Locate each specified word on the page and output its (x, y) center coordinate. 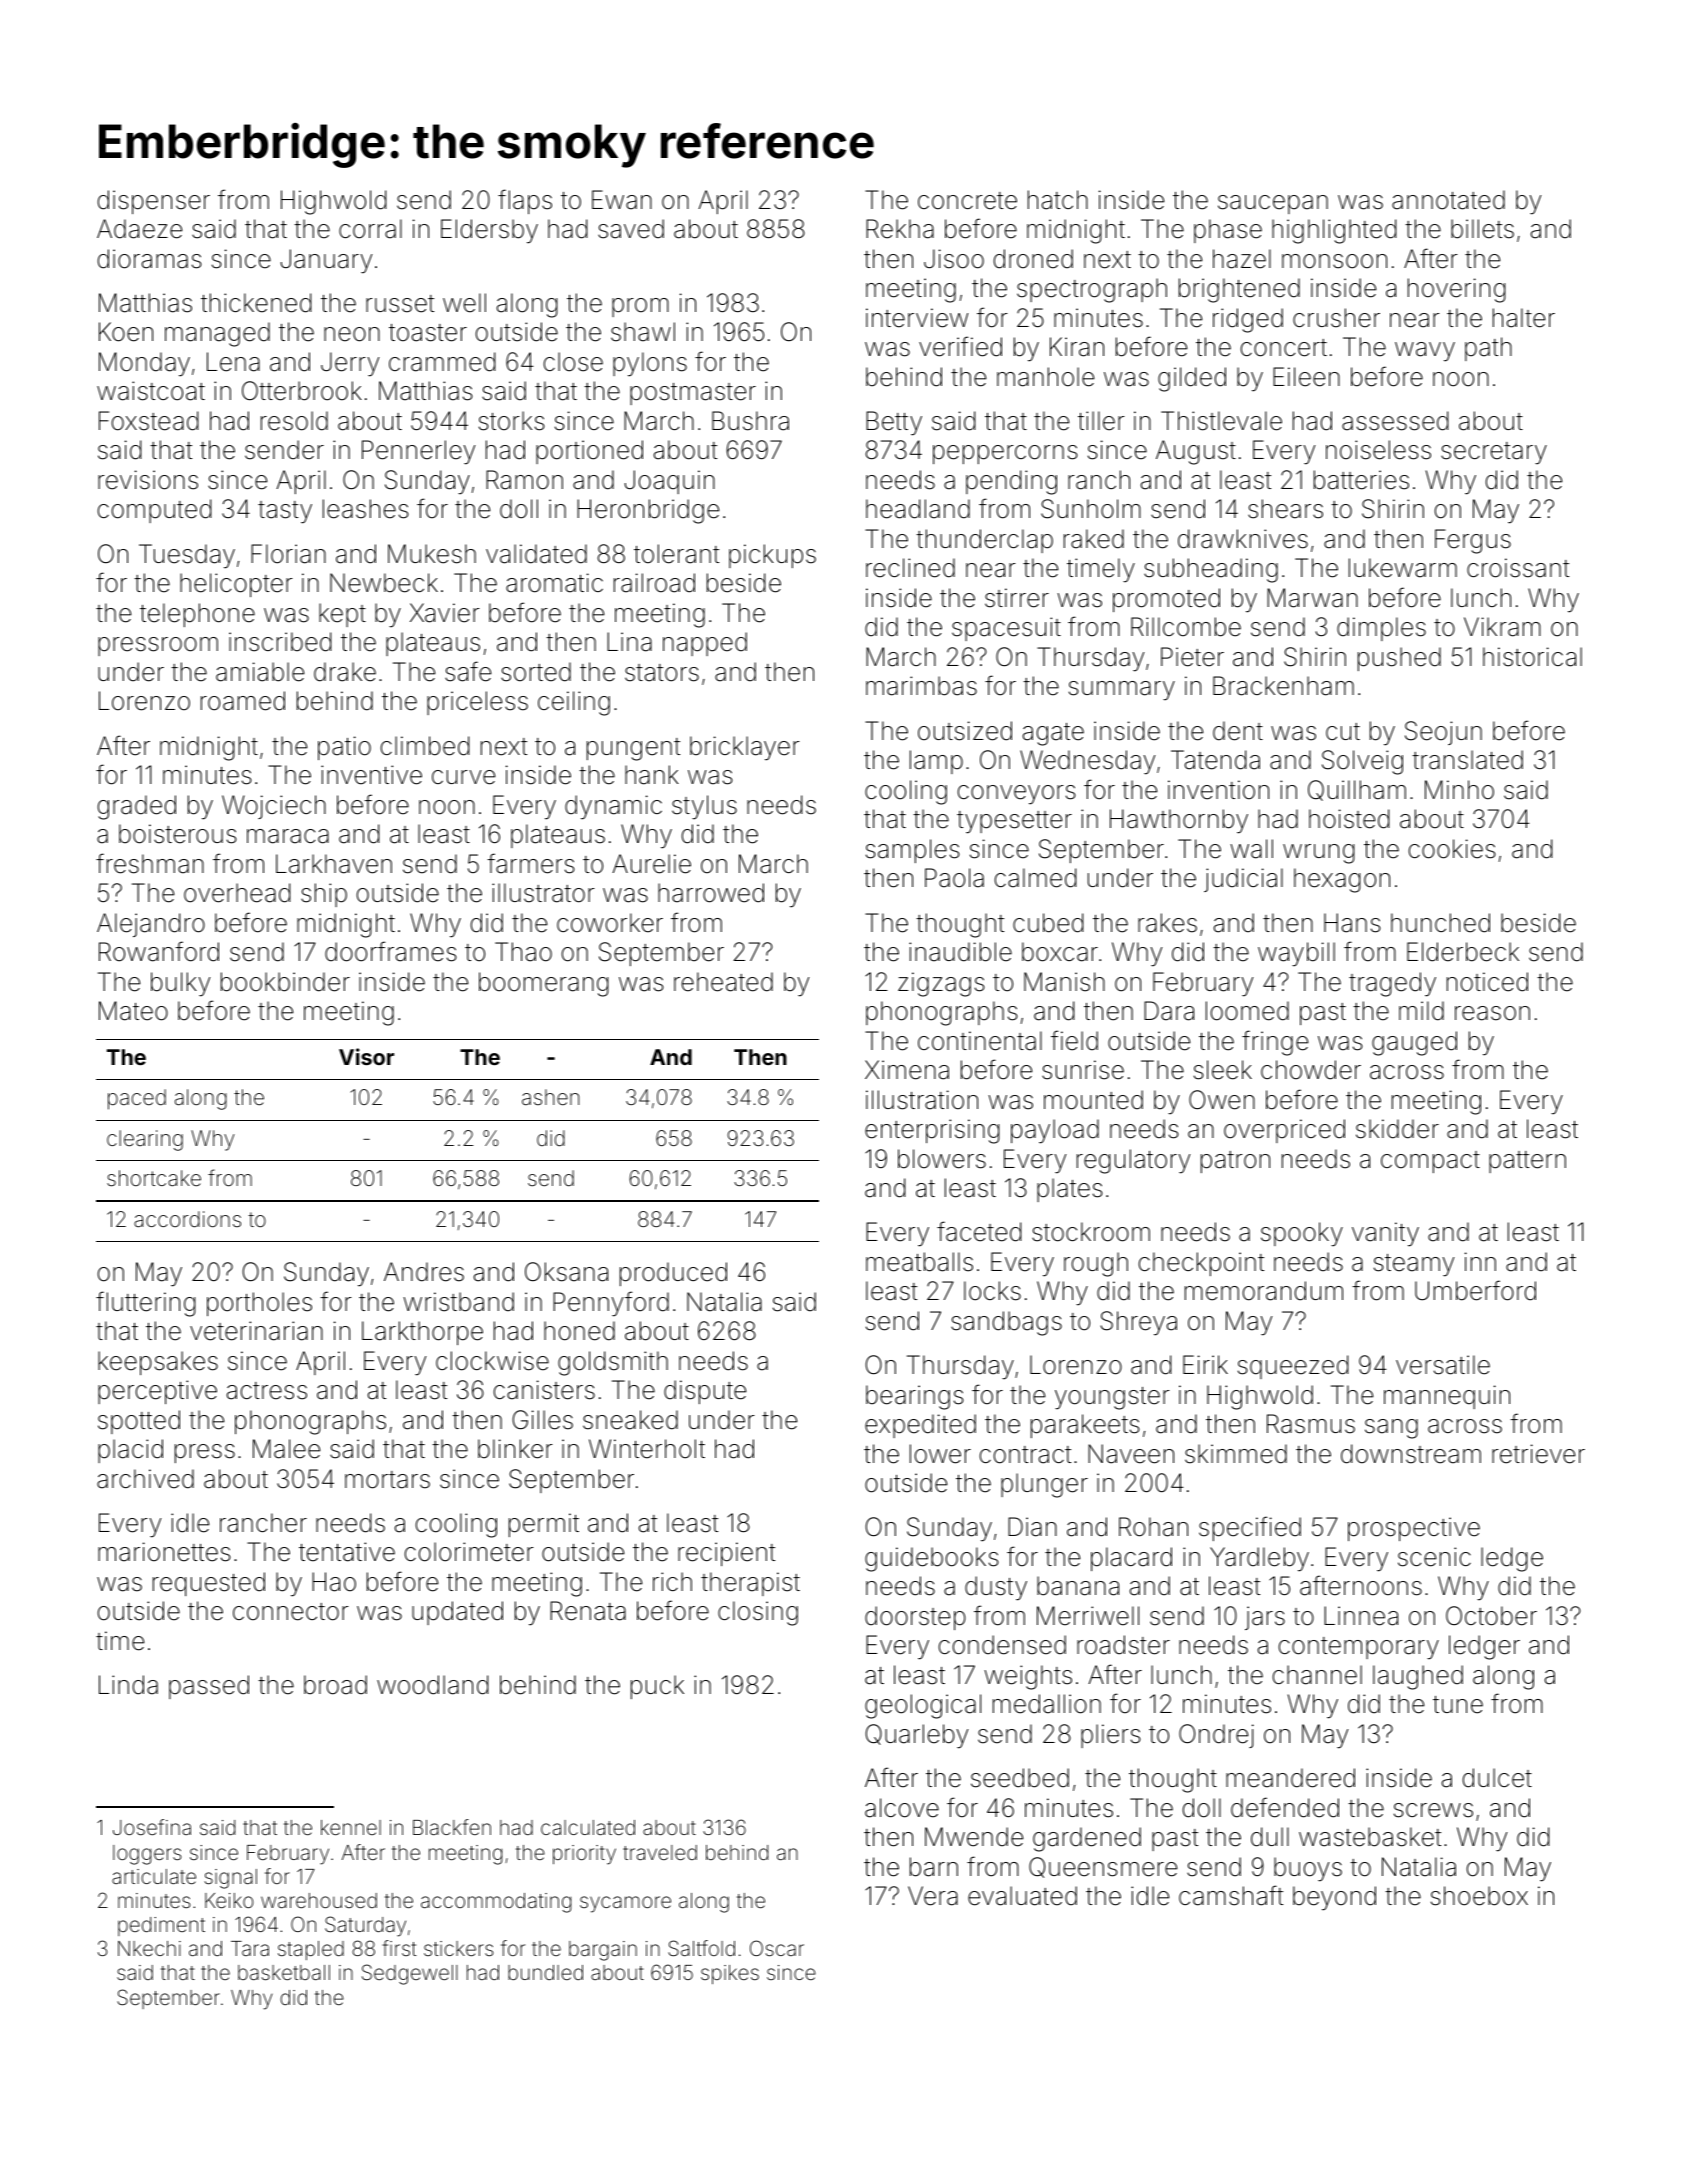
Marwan (1312, 598)
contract (1025, 1455)
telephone (197, 615)
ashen (550, 1097)
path (1488, 349)
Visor (366, 1056)
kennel (351, 1827)
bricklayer (745, 748)
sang (1391, 1429)
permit (544, 1525)
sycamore (625, 1904)
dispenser (154, 202)
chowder (1311, 1070)
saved (631, 229)
